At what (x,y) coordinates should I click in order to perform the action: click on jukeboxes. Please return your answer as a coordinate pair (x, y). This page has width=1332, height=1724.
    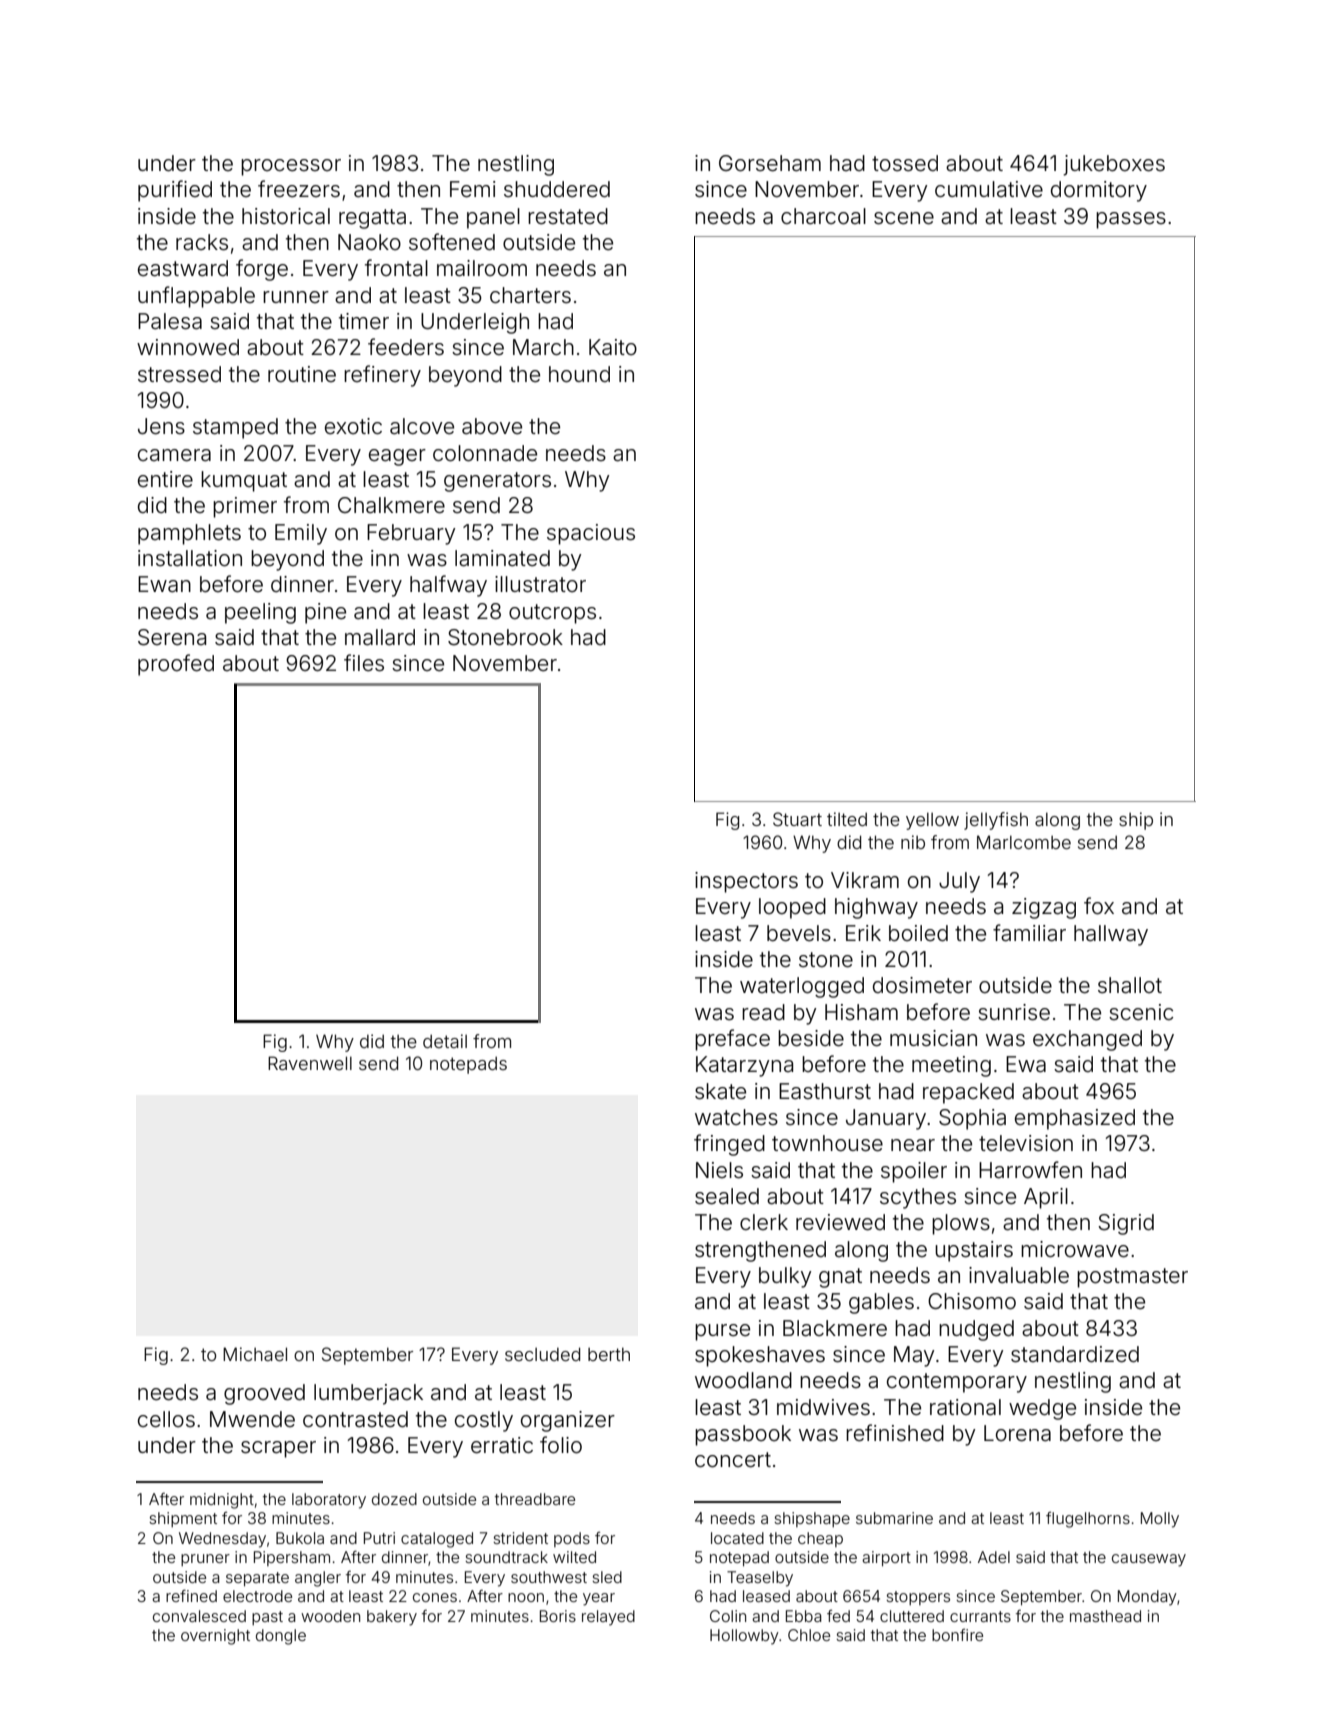
    Looking at the image, I should click on (1114, 165).
